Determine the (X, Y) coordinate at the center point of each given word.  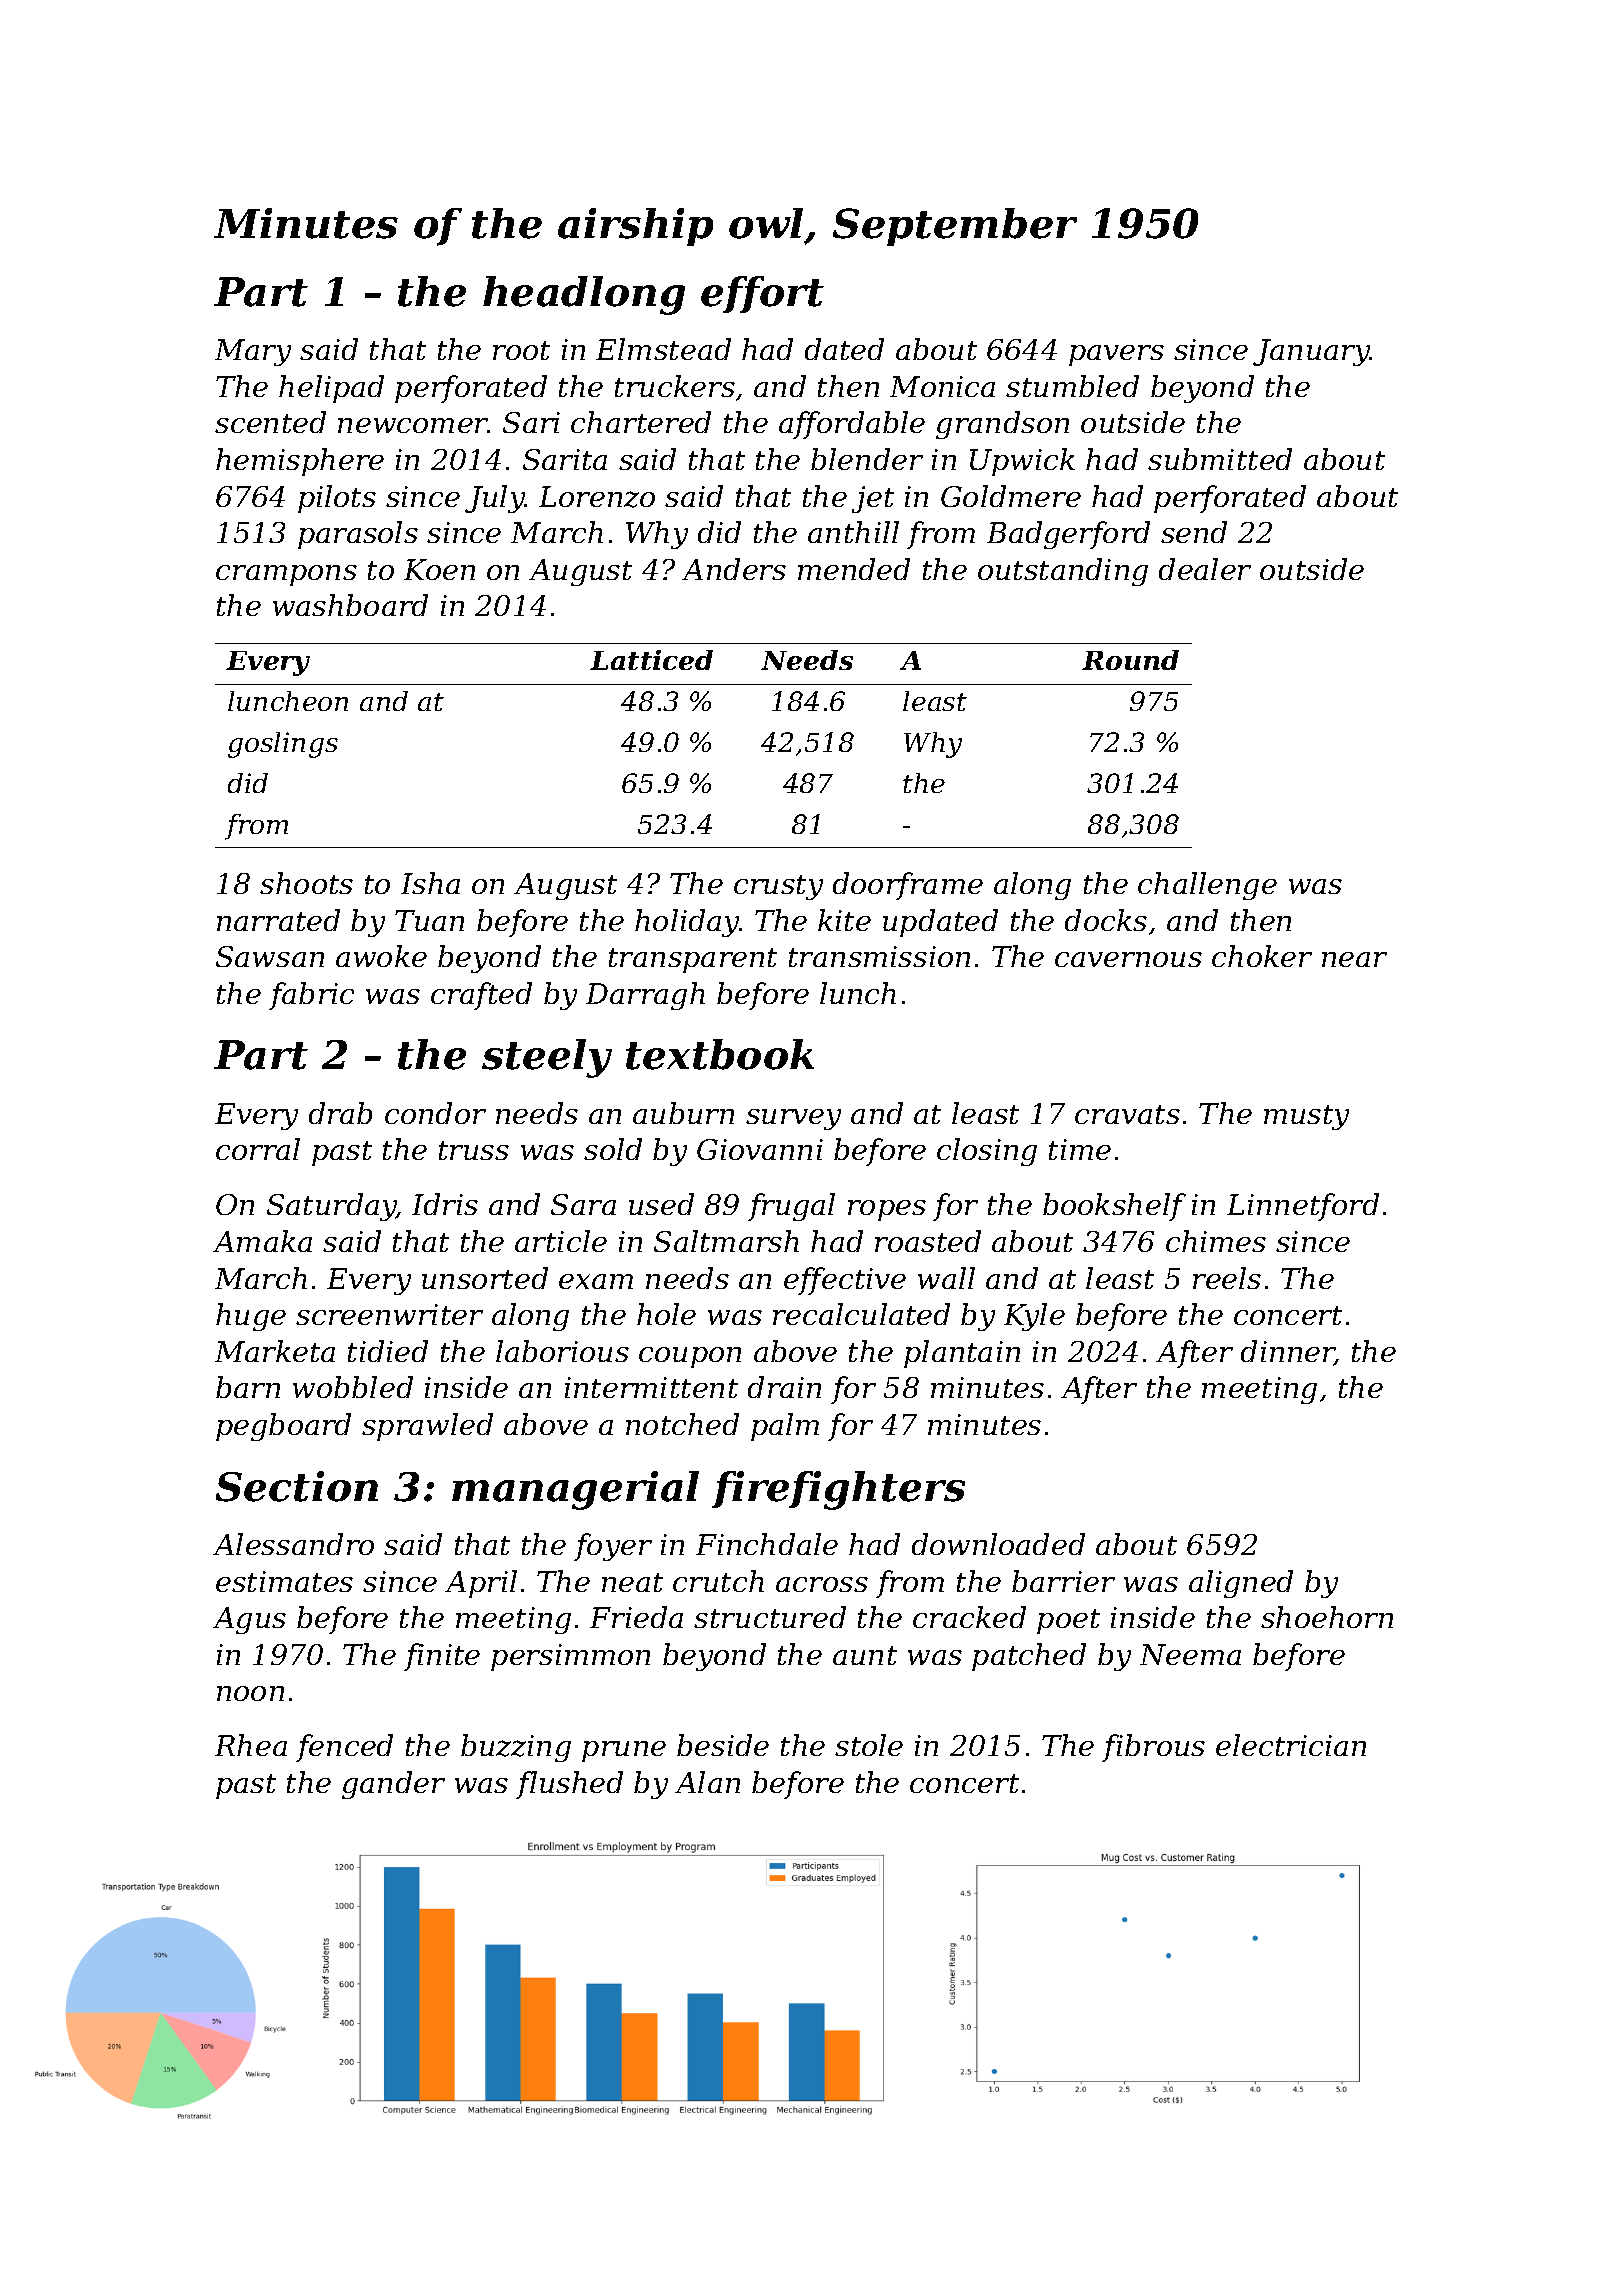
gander (393, 1785)
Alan (707, 1782)
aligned (1241, 1584)
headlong (584, 295)
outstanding (1063, 572)
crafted (481, 996)
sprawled (427, 1427)
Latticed (651, 660)
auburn (683, 1113)
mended (854, 569)
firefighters (838, 1490)
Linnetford (1303, 1207)
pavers (1116, 355)
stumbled (1072, 386)
